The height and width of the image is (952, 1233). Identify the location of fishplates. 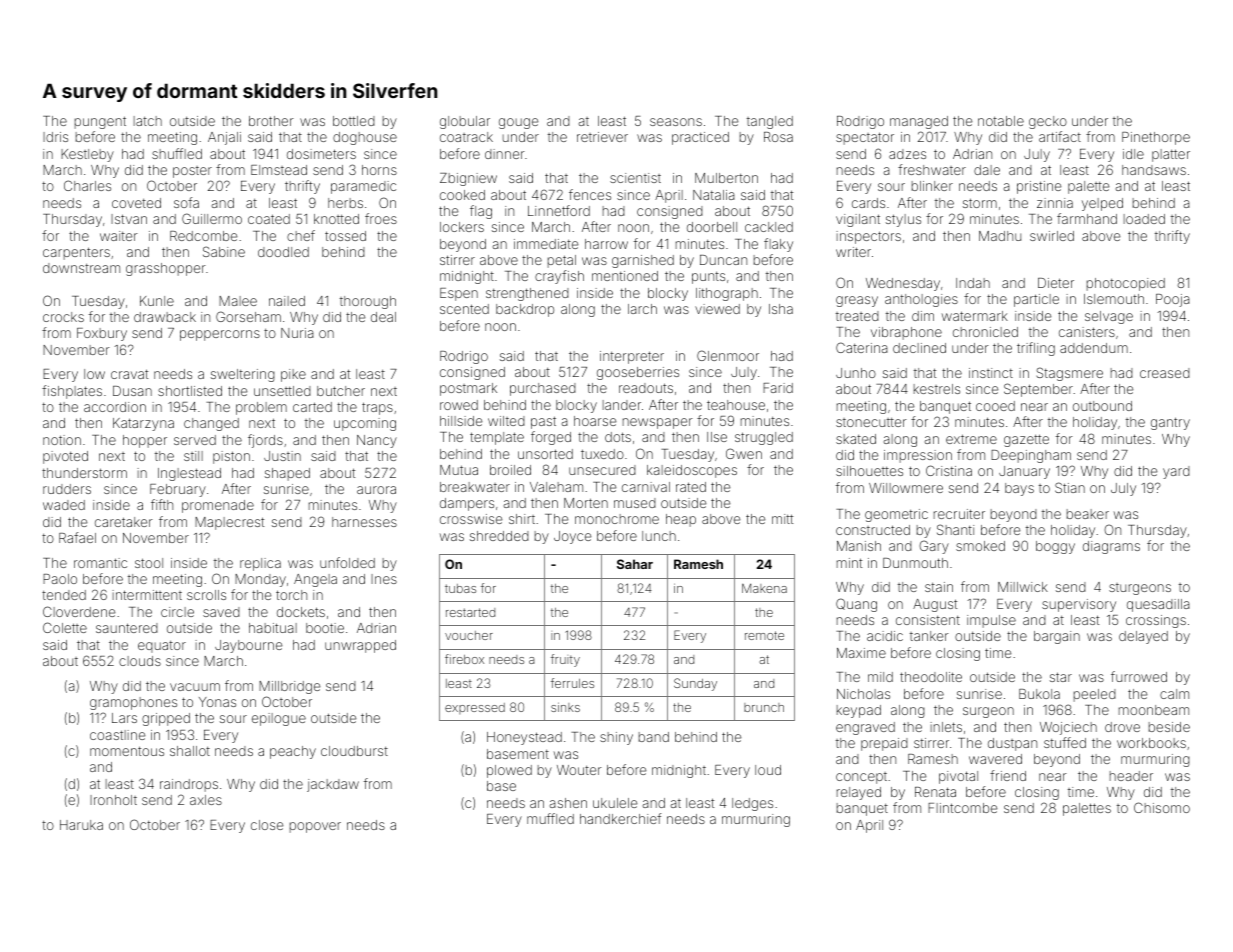
(72, 392).
